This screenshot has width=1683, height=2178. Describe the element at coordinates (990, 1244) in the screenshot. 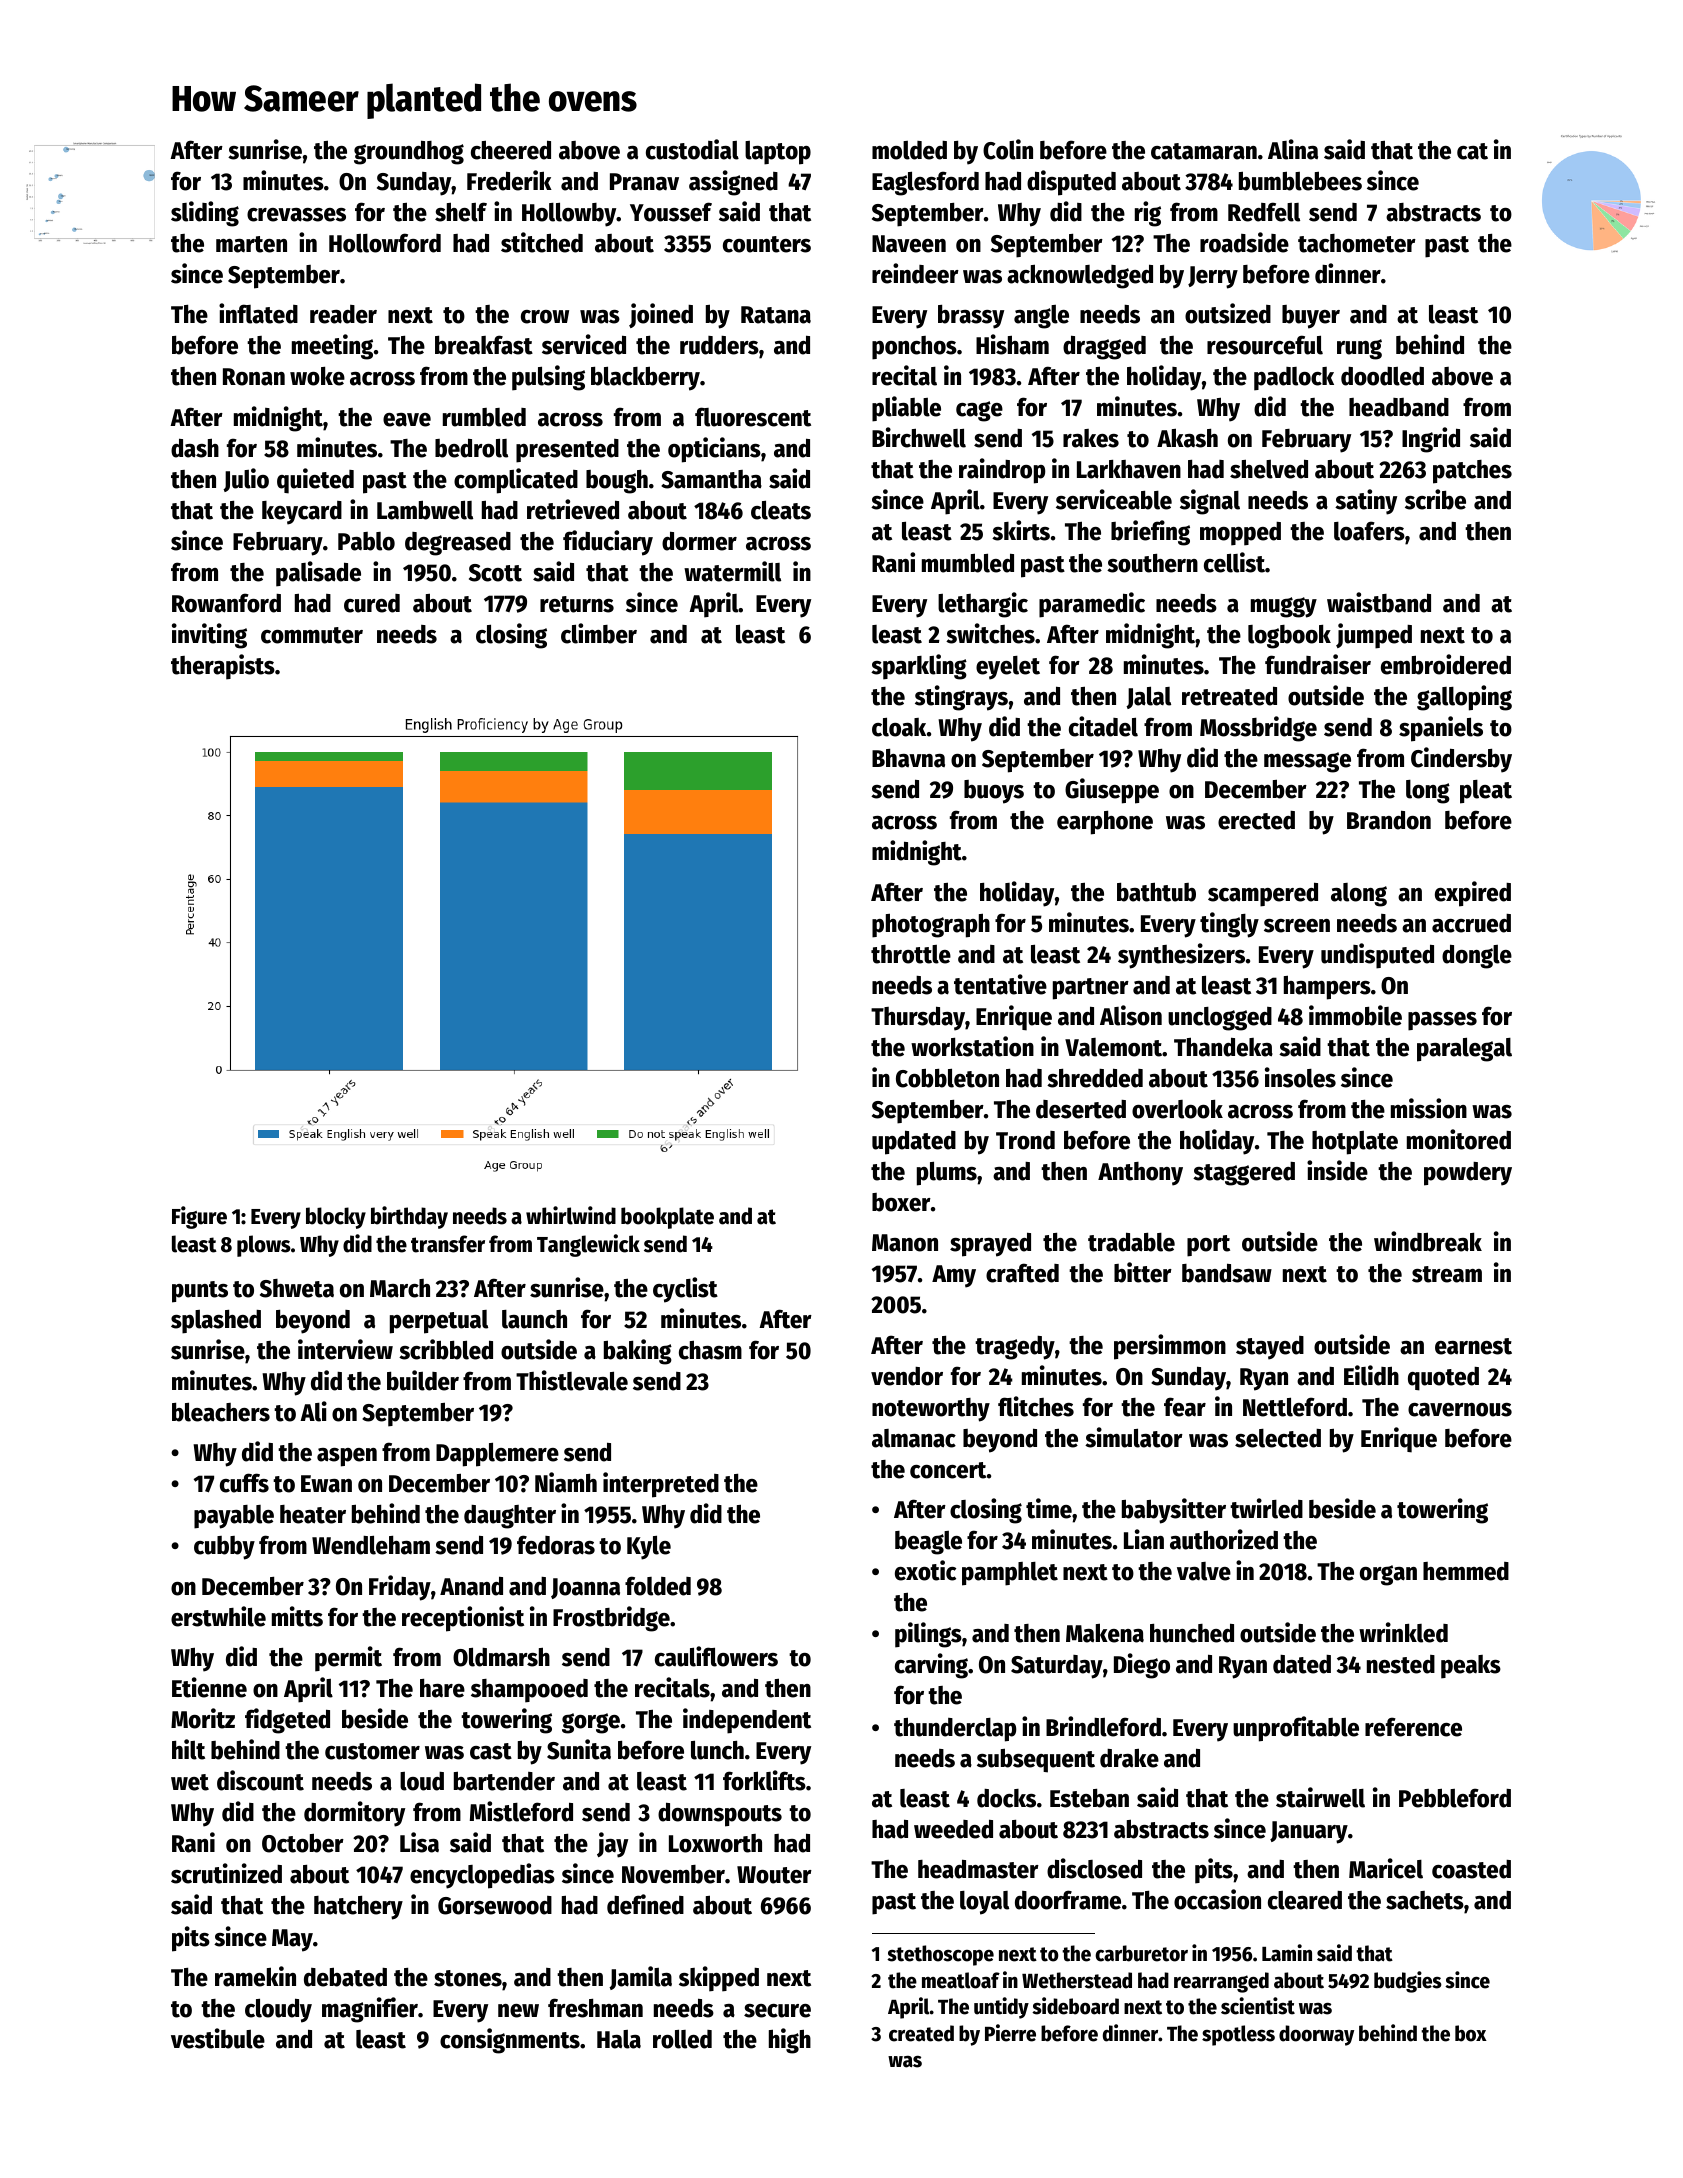

I see `sprayed` at that location.
